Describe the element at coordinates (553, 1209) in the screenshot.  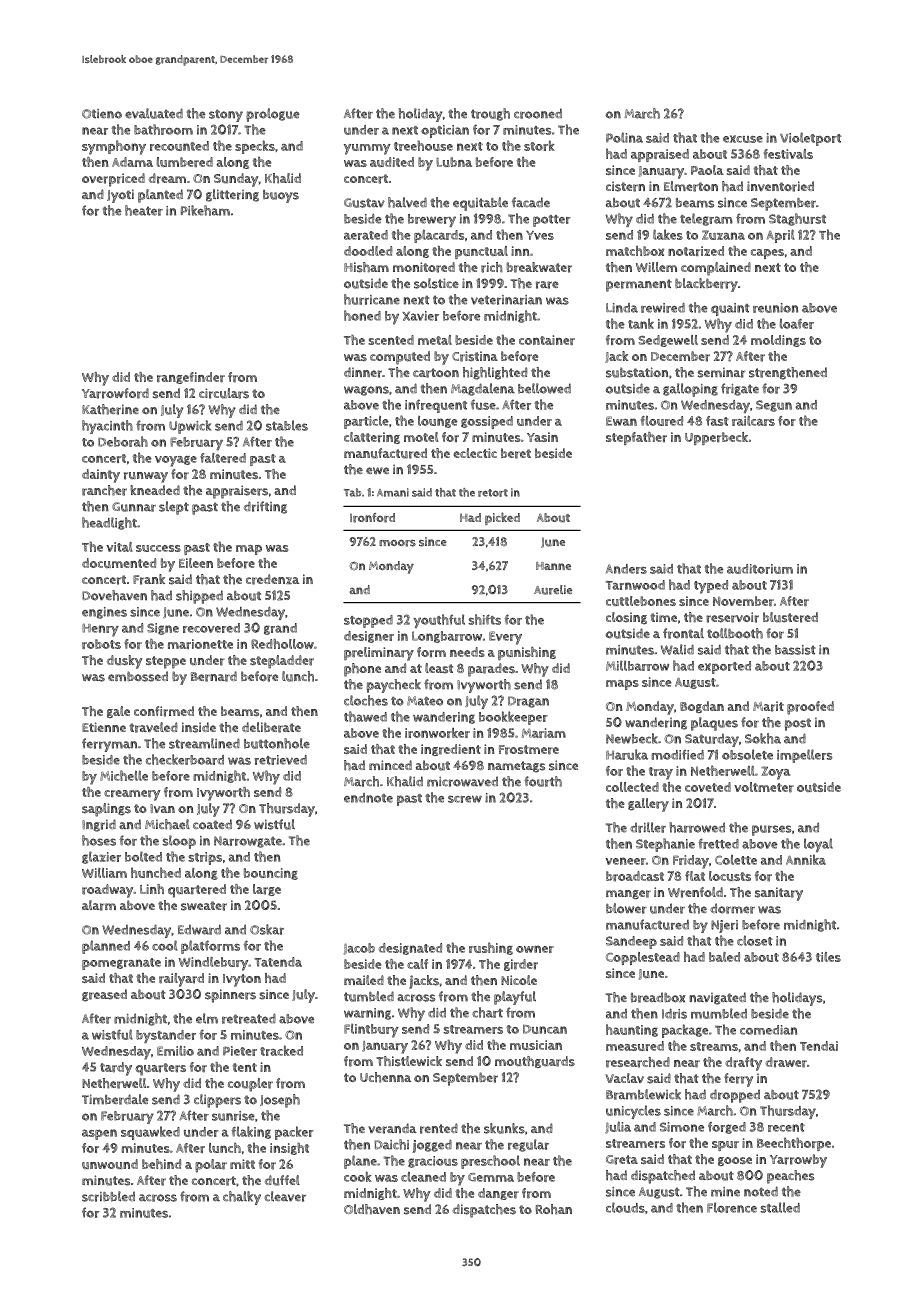
I see `Rohan` at that location.
